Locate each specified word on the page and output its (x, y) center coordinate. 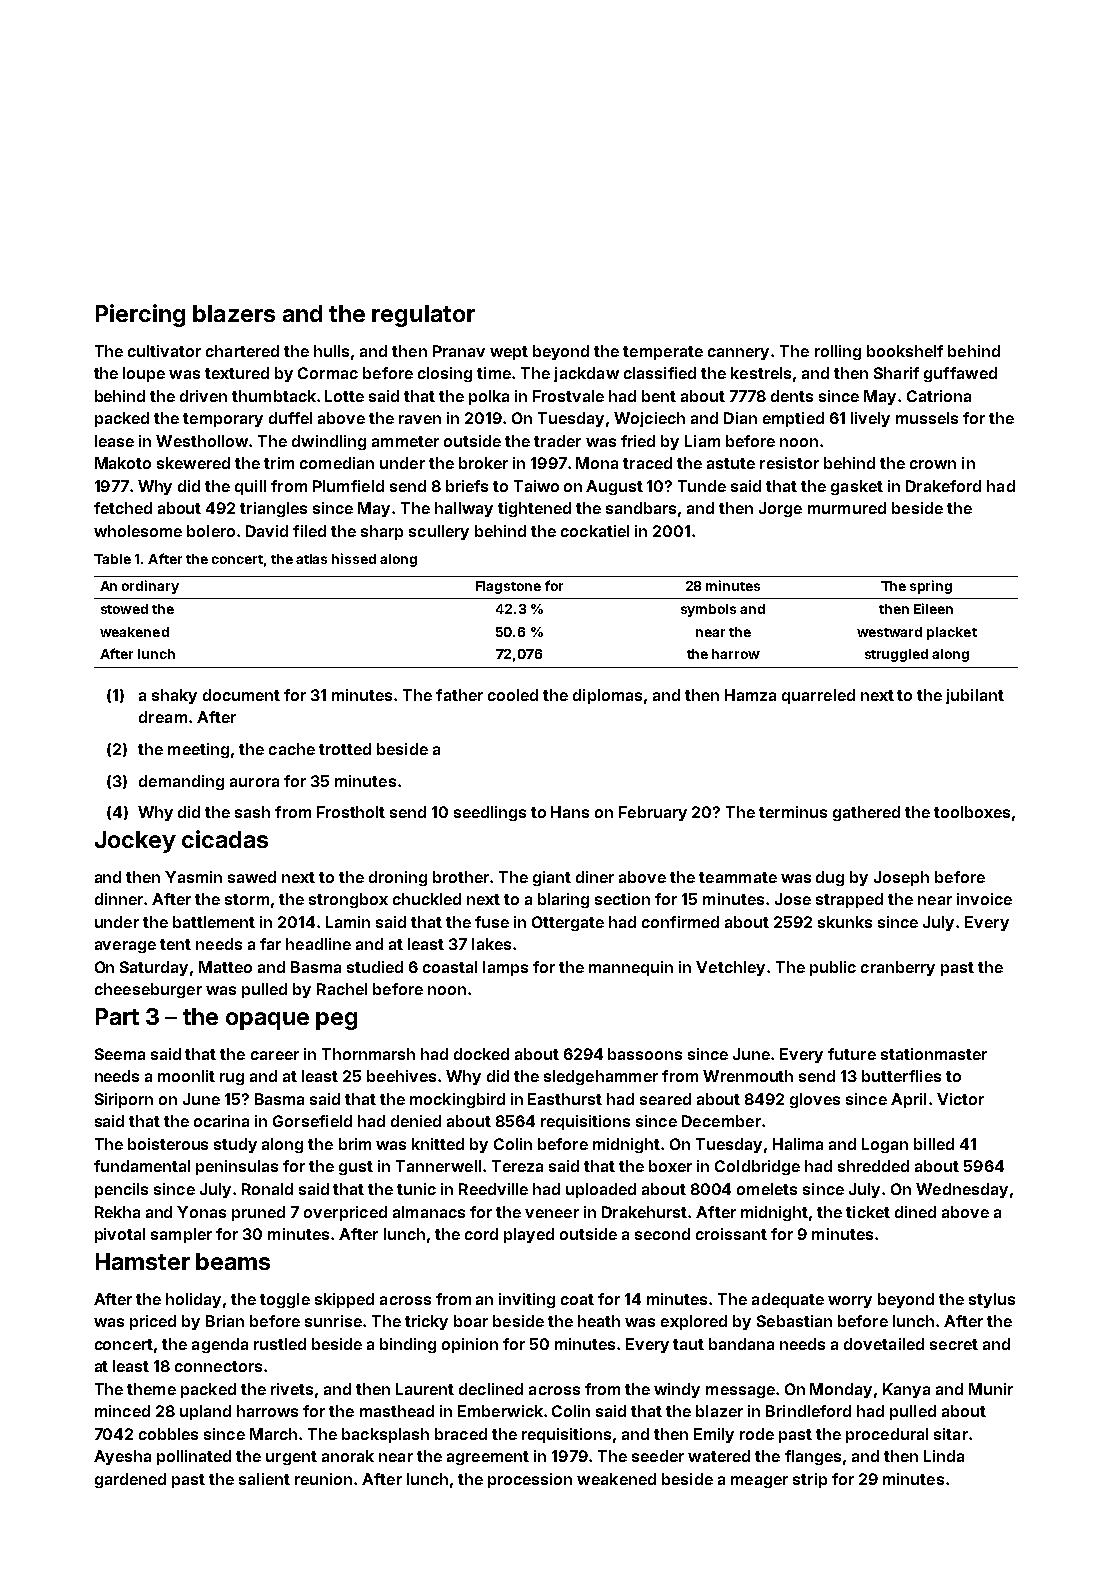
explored (694, 1322)
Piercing (140, 315)
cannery (738, 354)
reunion (323, 1479)
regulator (423, 316)
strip (810, 1480)
